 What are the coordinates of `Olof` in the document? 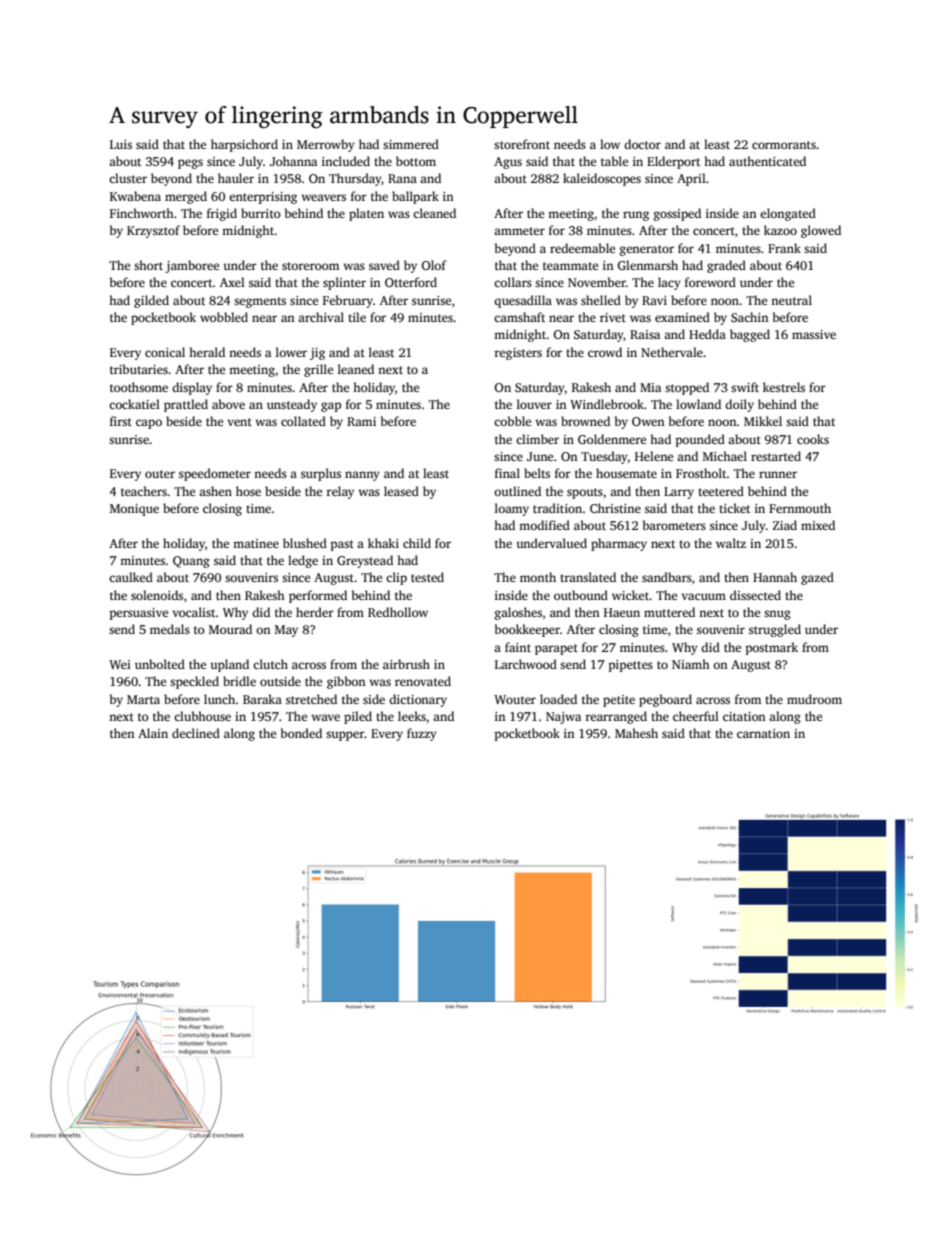 It's located at (434, 265).
